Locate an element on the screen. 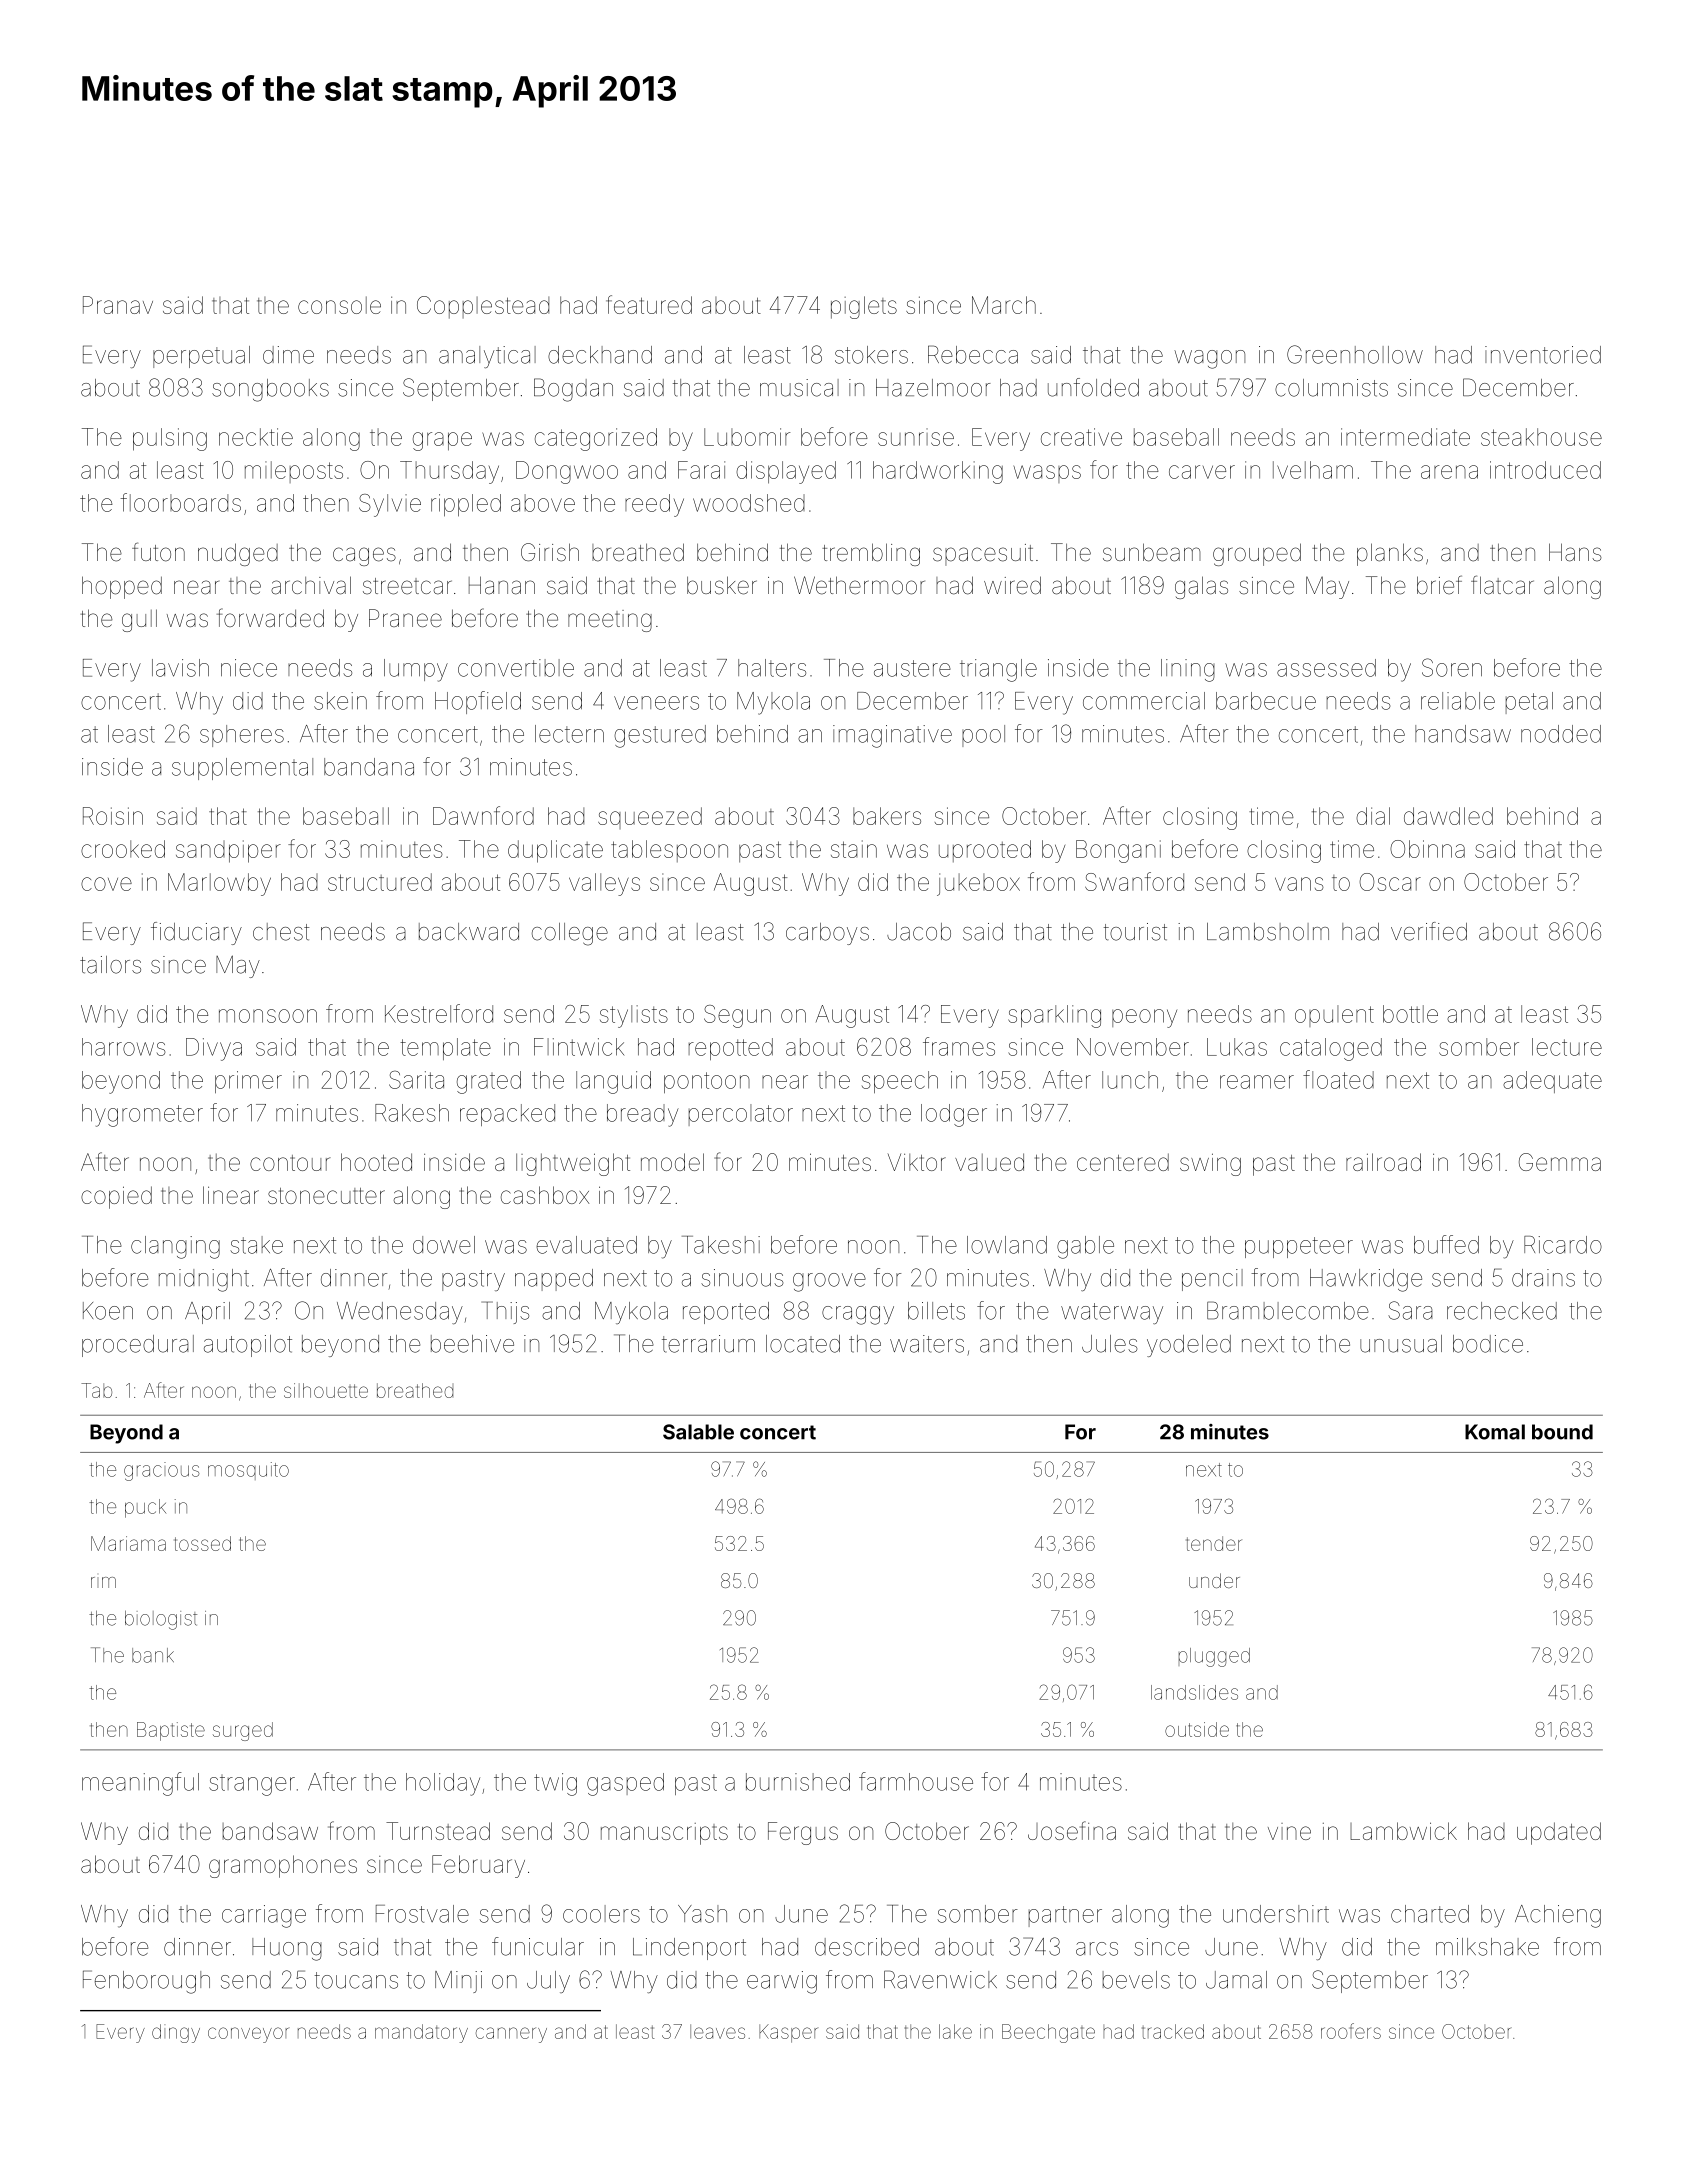 The image size is (1683, 2178). grape is located at coordinates (442, 441).
